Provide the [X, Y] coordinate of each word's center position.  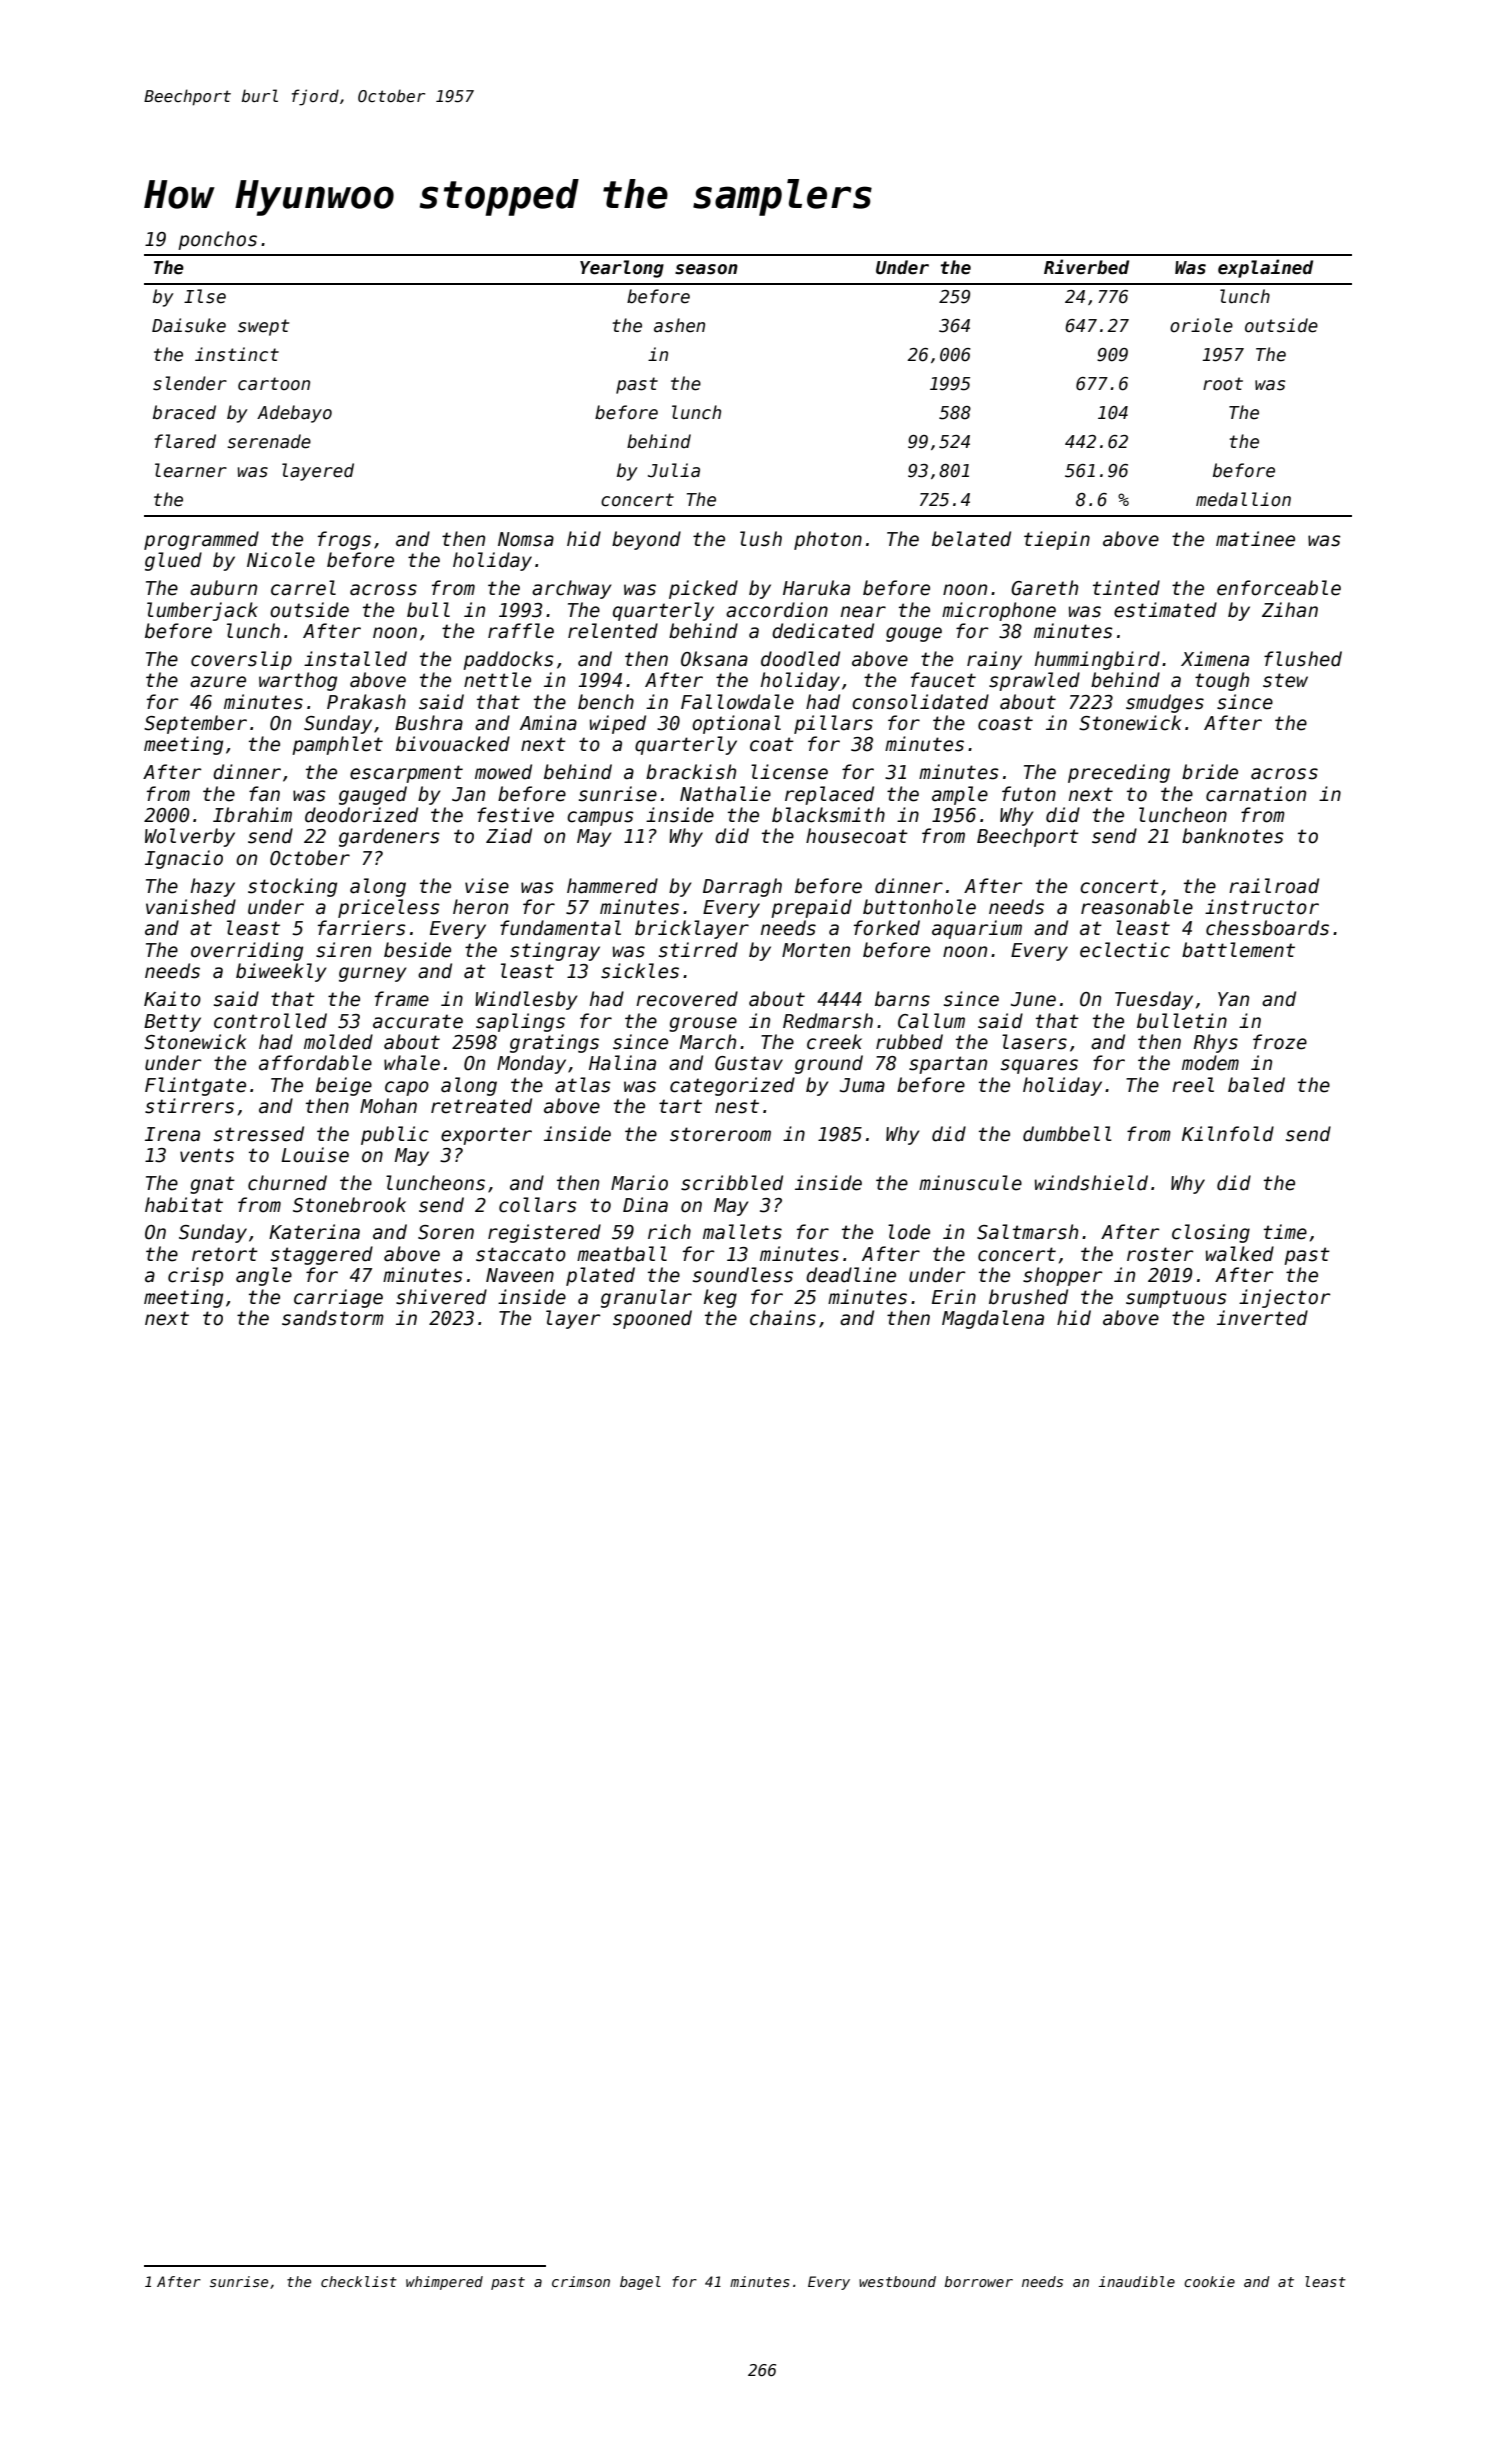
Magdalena [993, 1319]
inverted [1262, 1318]
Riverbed [1086, 267]
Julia [674, 470]
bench [606, 702]
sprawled [1034, 681]
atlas [583, 1085]
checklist [359, 2281]
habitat [184, 1205]
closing [1211, 1233]
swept [263, 327]
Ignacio [184, 859]
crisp [195, 1276]
